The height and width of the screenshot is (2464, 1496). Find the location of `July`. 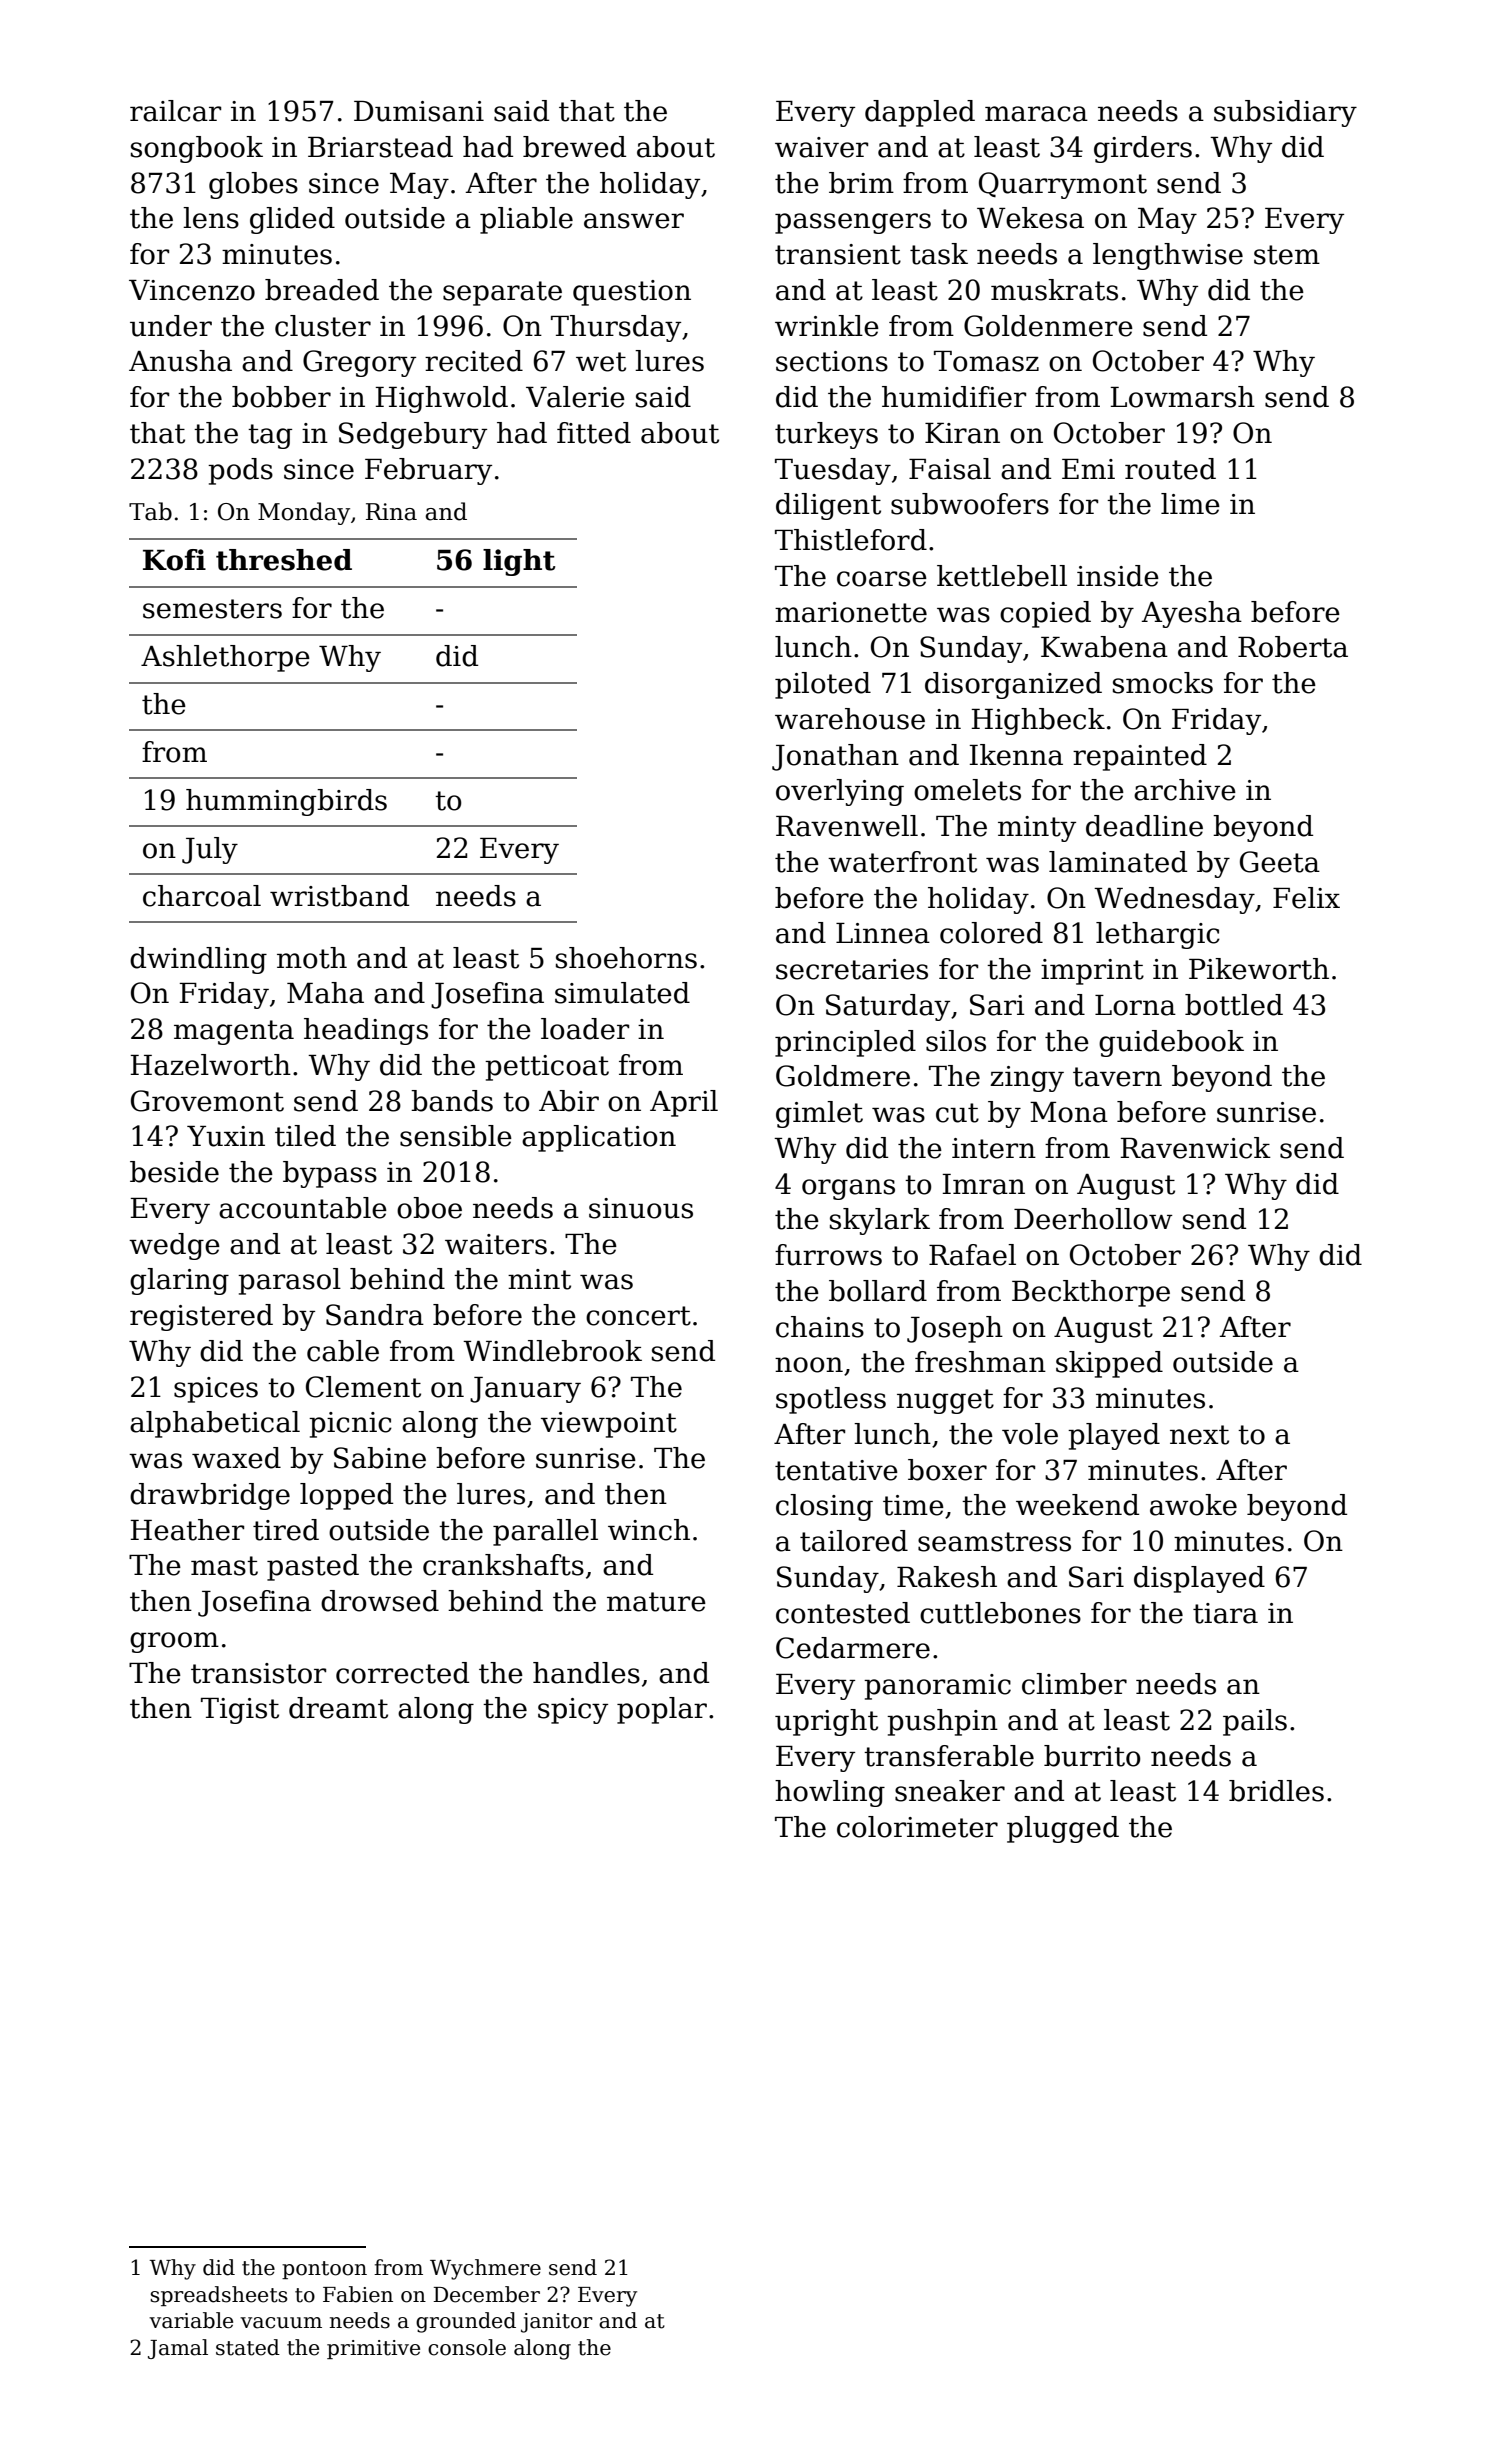

July is located at coordinates (210, 850).
